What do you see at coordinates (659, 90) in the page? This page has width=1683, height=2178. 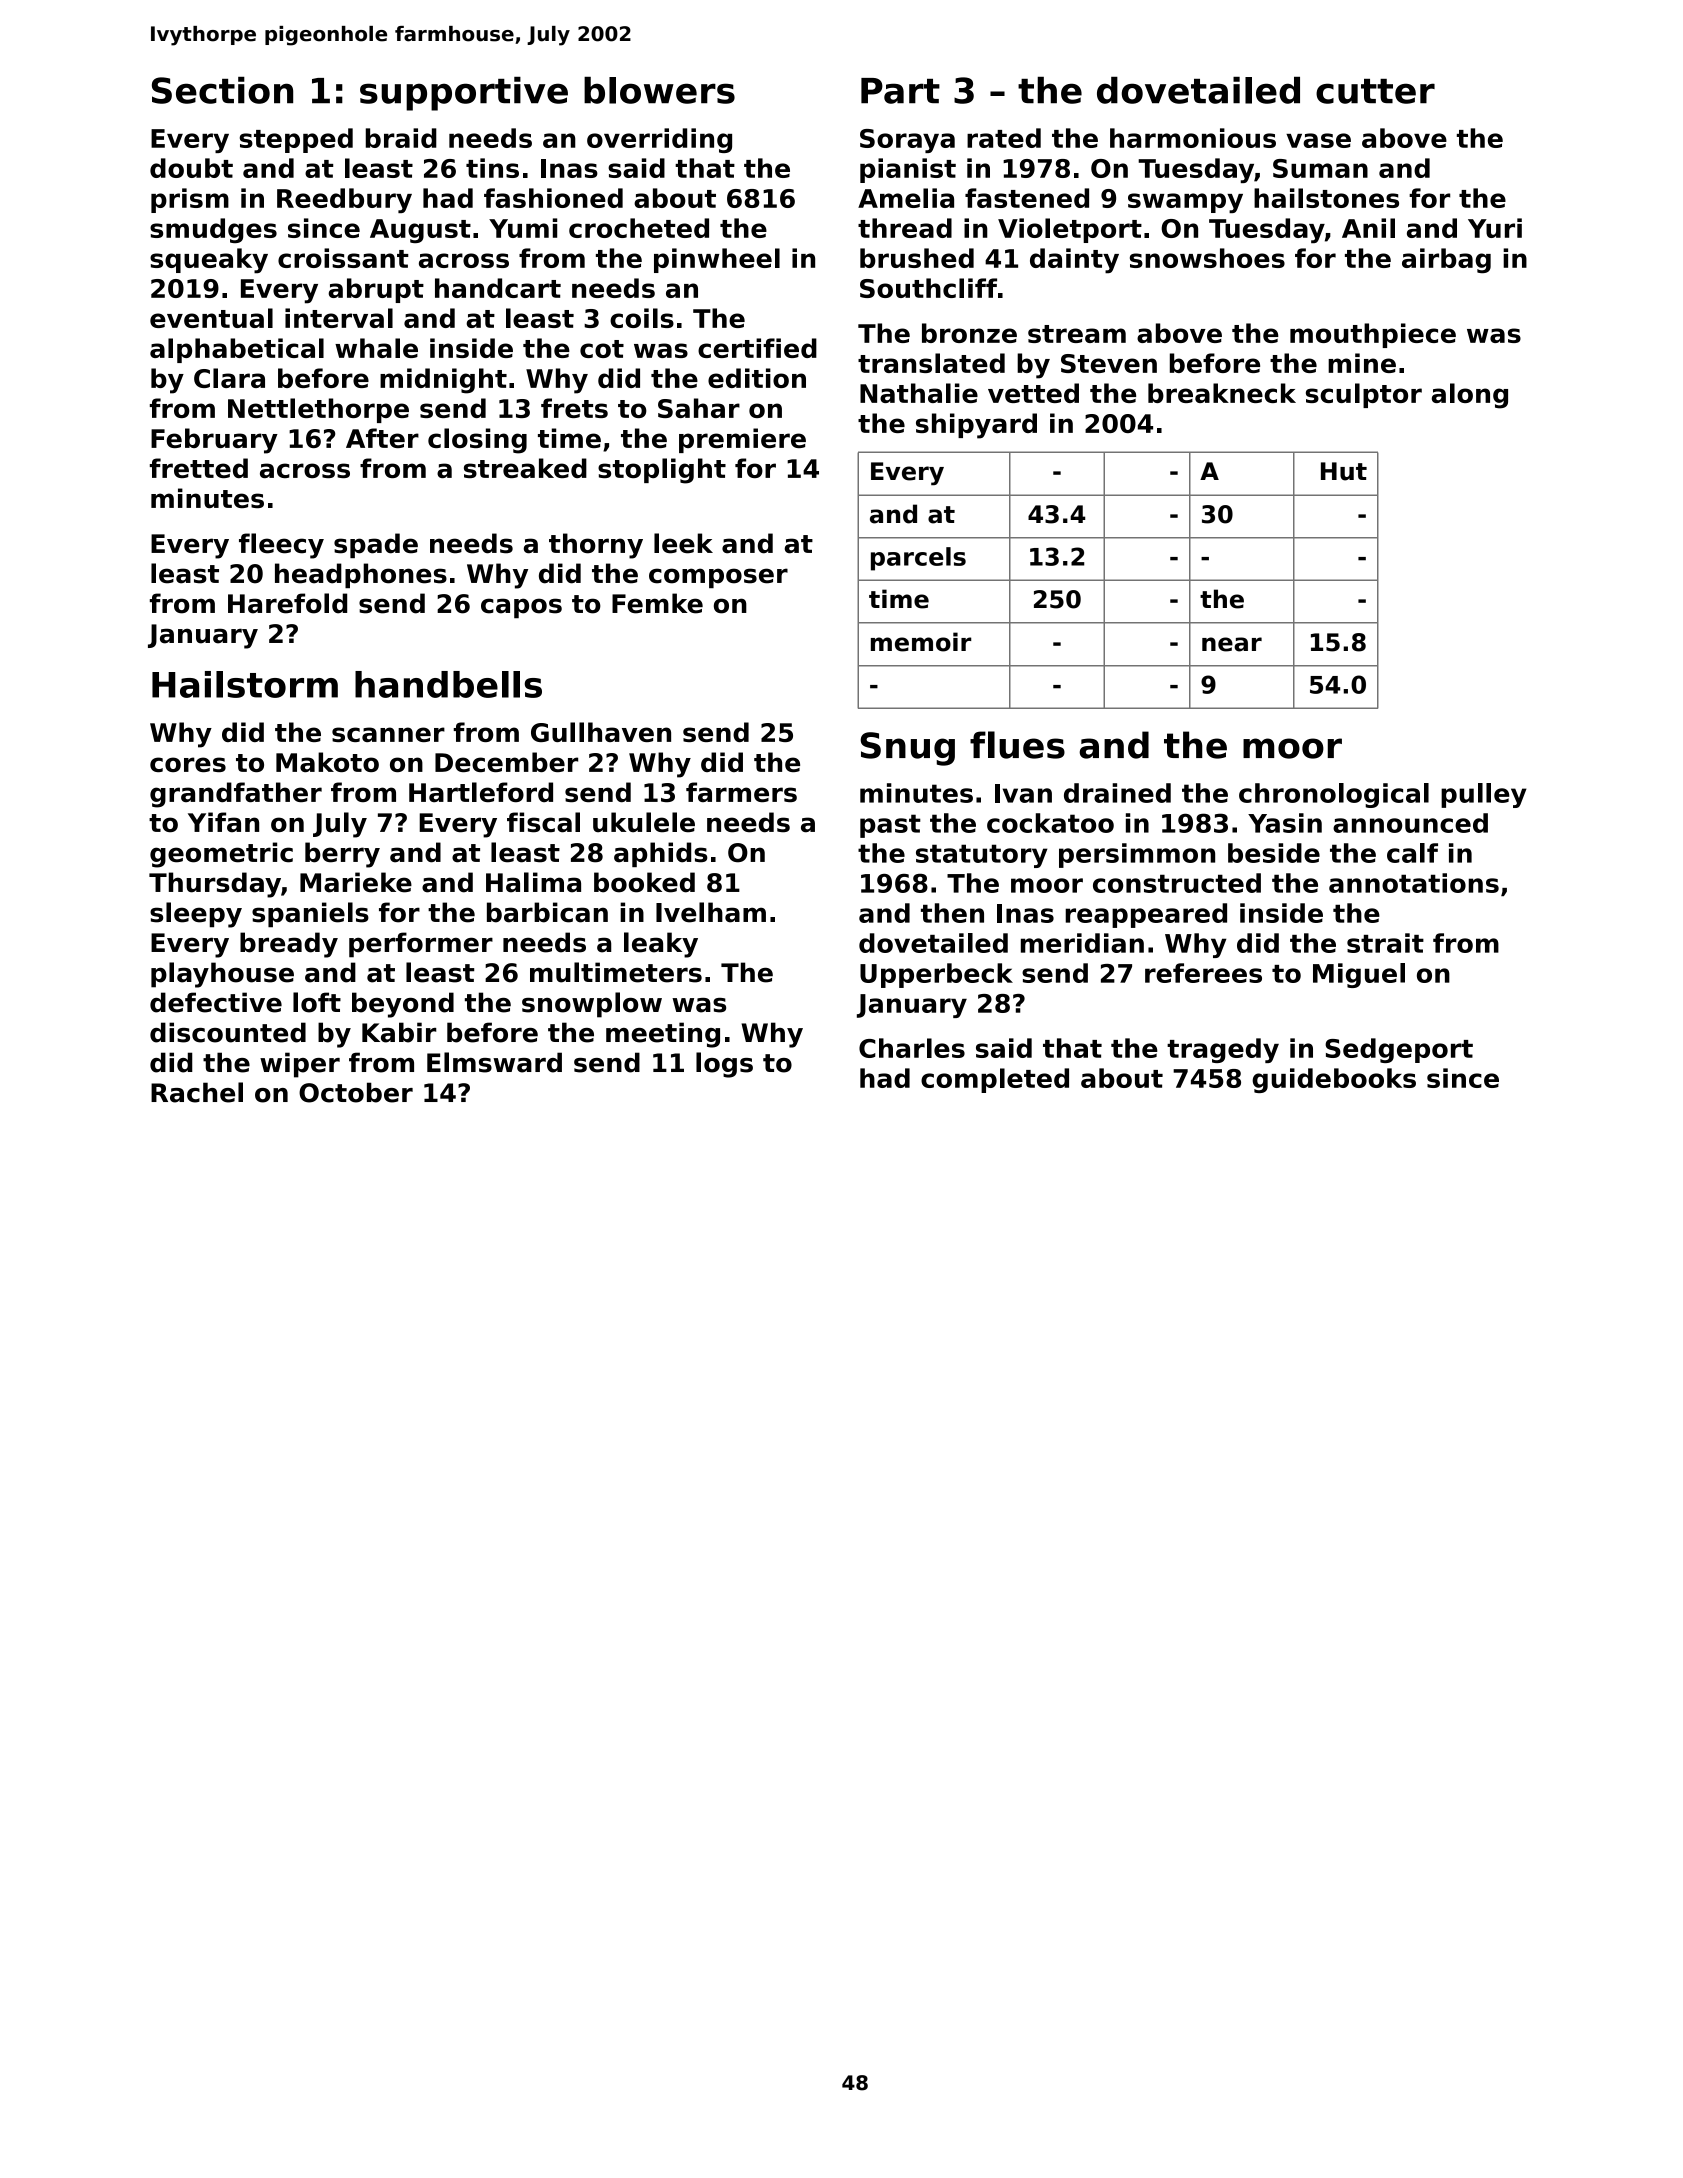 I see `blowers` at bounding box center [659, 90].
